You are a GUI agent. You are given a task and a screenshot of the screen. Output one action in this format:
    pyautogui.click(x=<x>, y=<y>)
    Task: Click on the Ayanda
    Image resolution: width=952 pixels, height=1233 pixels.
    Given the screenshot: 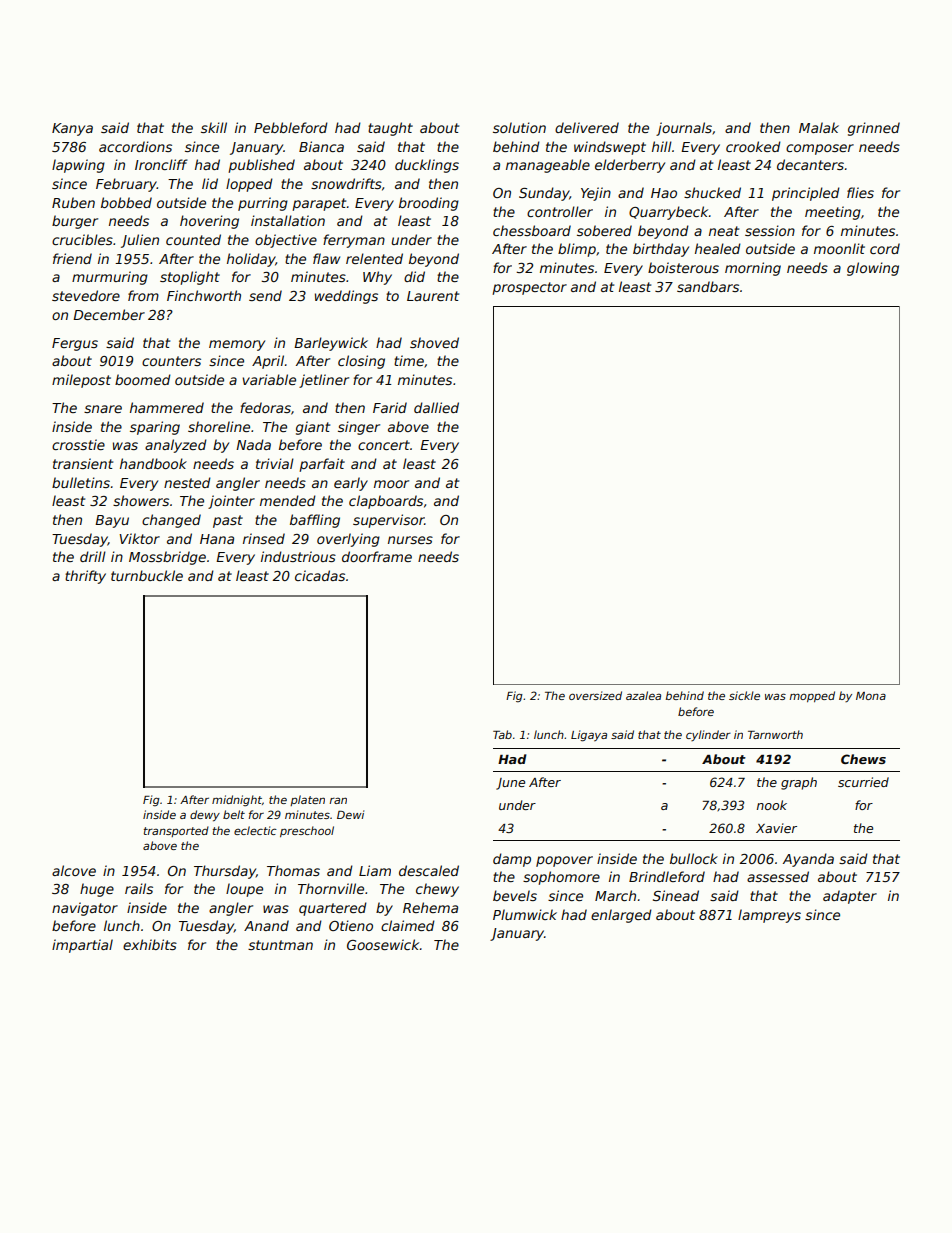 What is the action you would take?
    pyautogui.click(x=808, y=860)
